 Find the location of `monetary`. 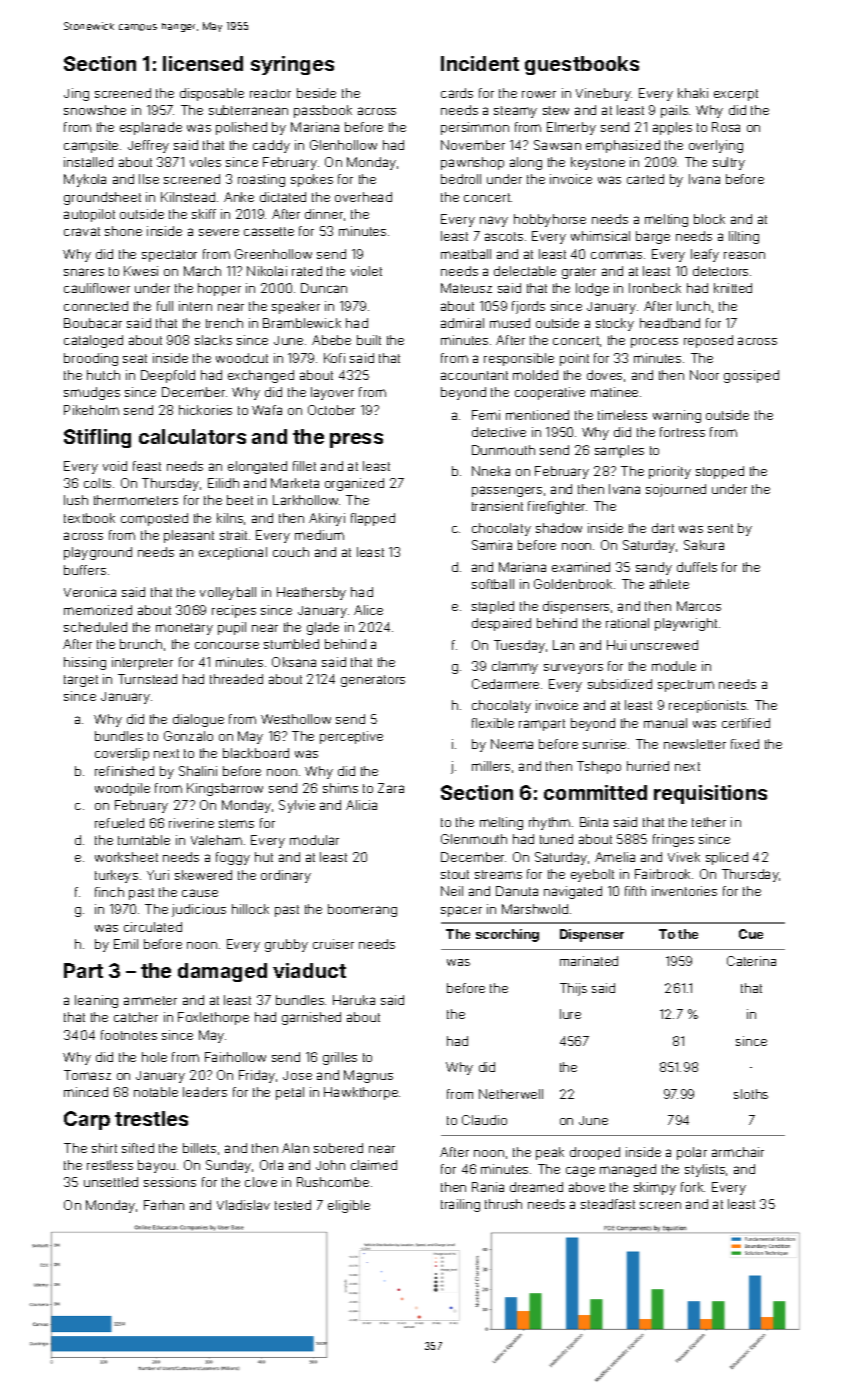

monetary is located at coordinates (184, 629).
